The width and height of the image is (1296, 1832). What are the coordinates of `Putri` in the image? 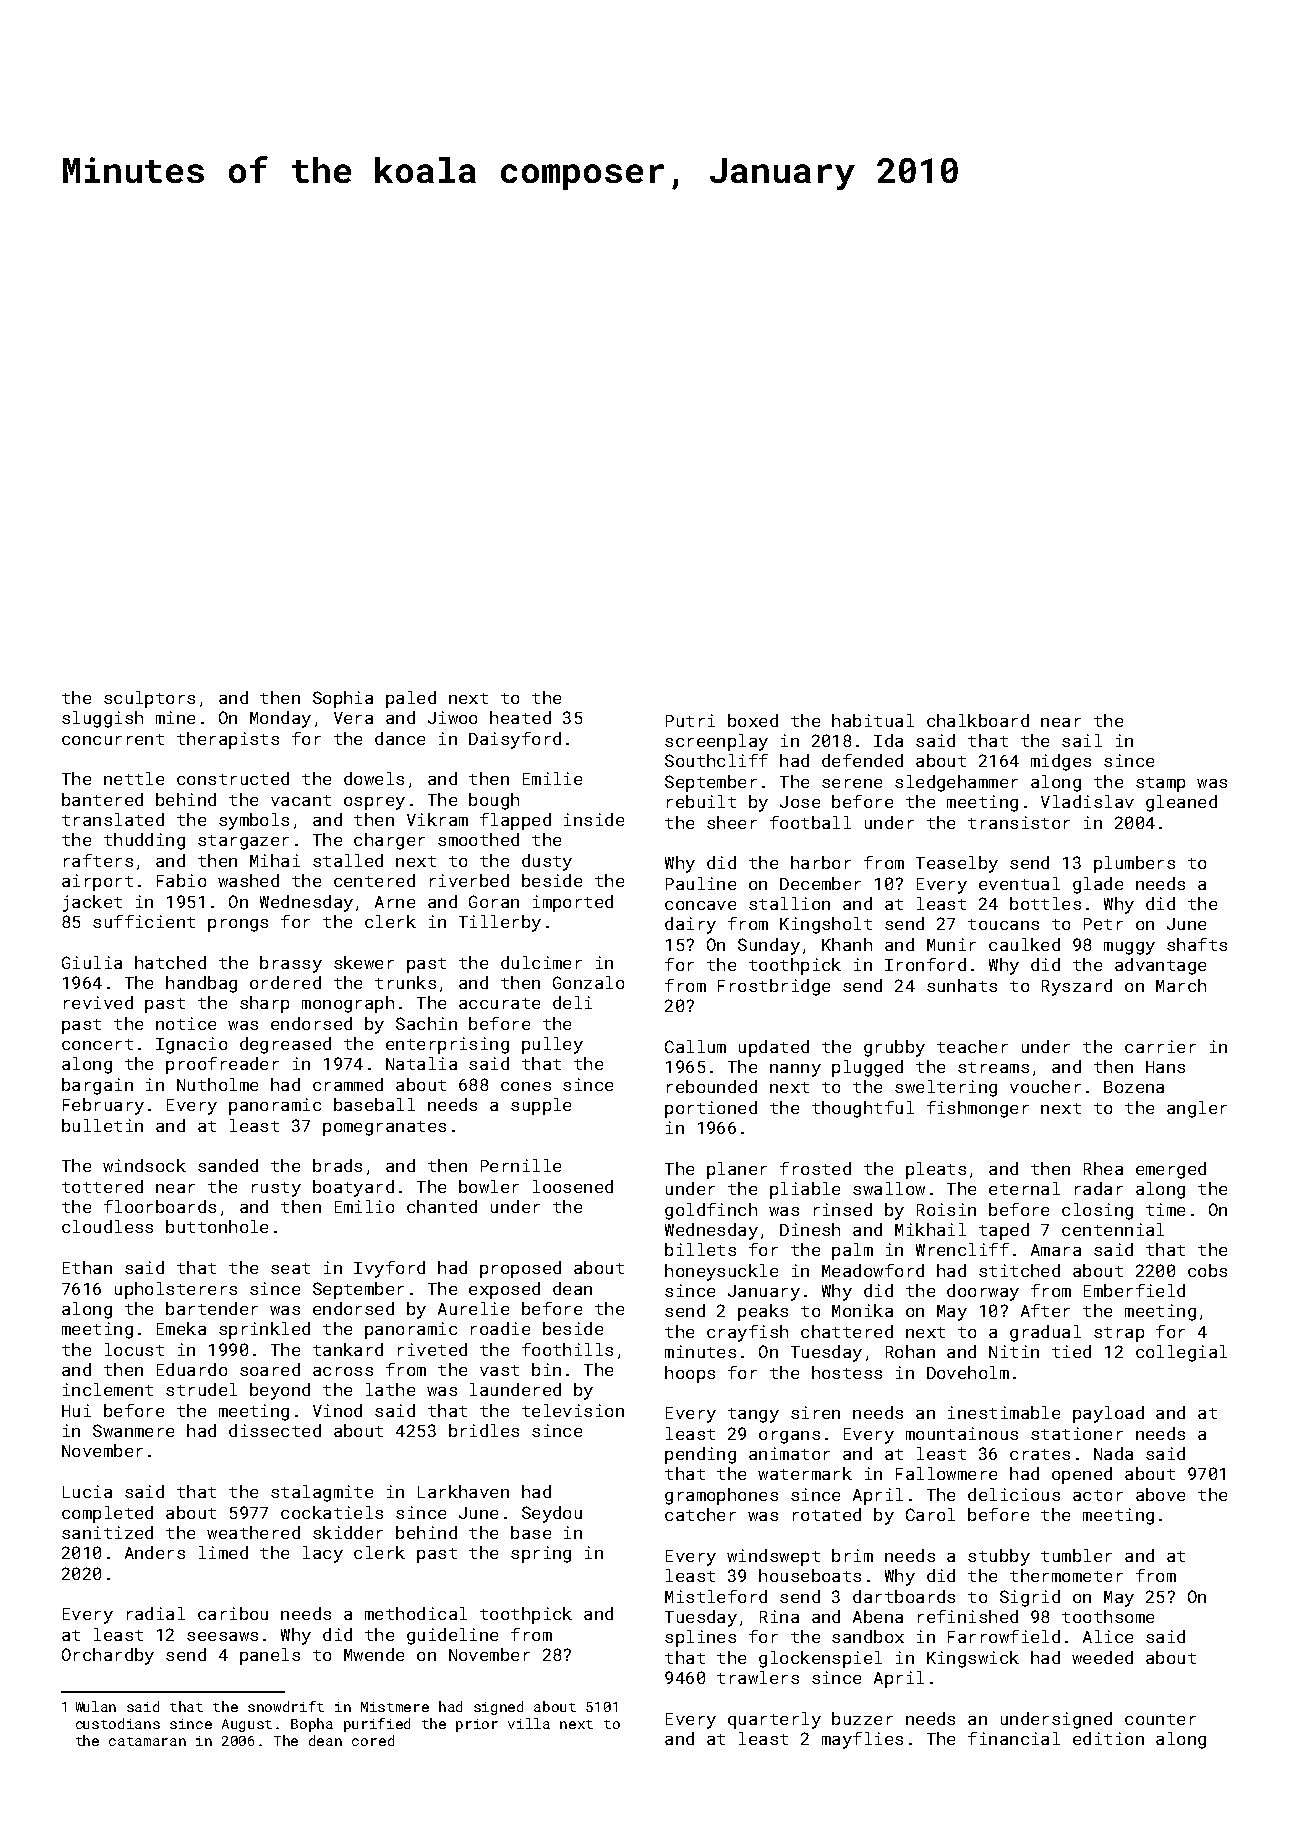 It's located at (690, 720).
